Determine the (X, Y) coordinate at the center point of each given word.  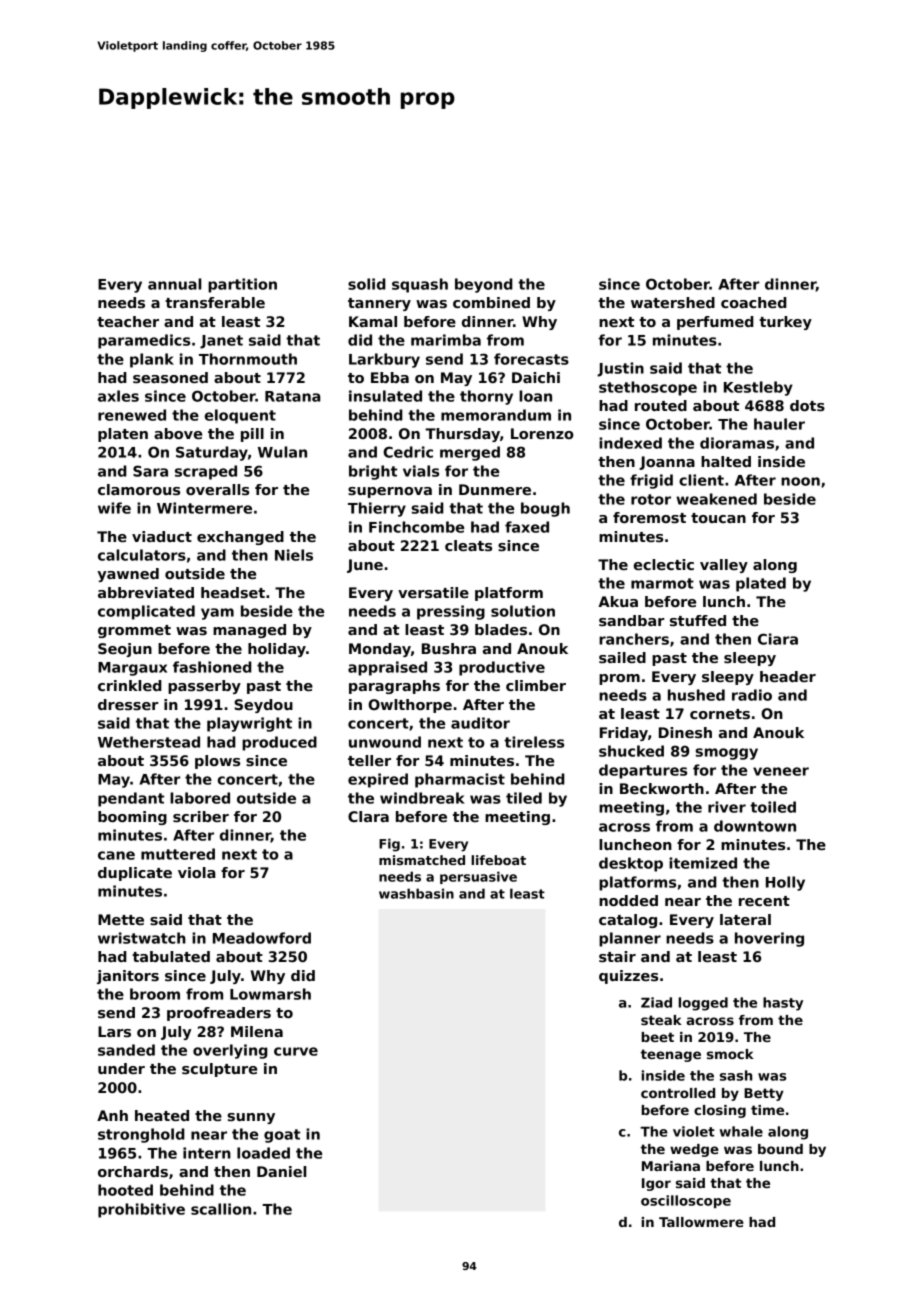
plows (217, 762)
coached (754, 302)
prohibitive (141, 1210)
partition (242, 285)
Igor (656, 1184)
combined (491, 302)
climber (536, 685)
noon (800, 481)
